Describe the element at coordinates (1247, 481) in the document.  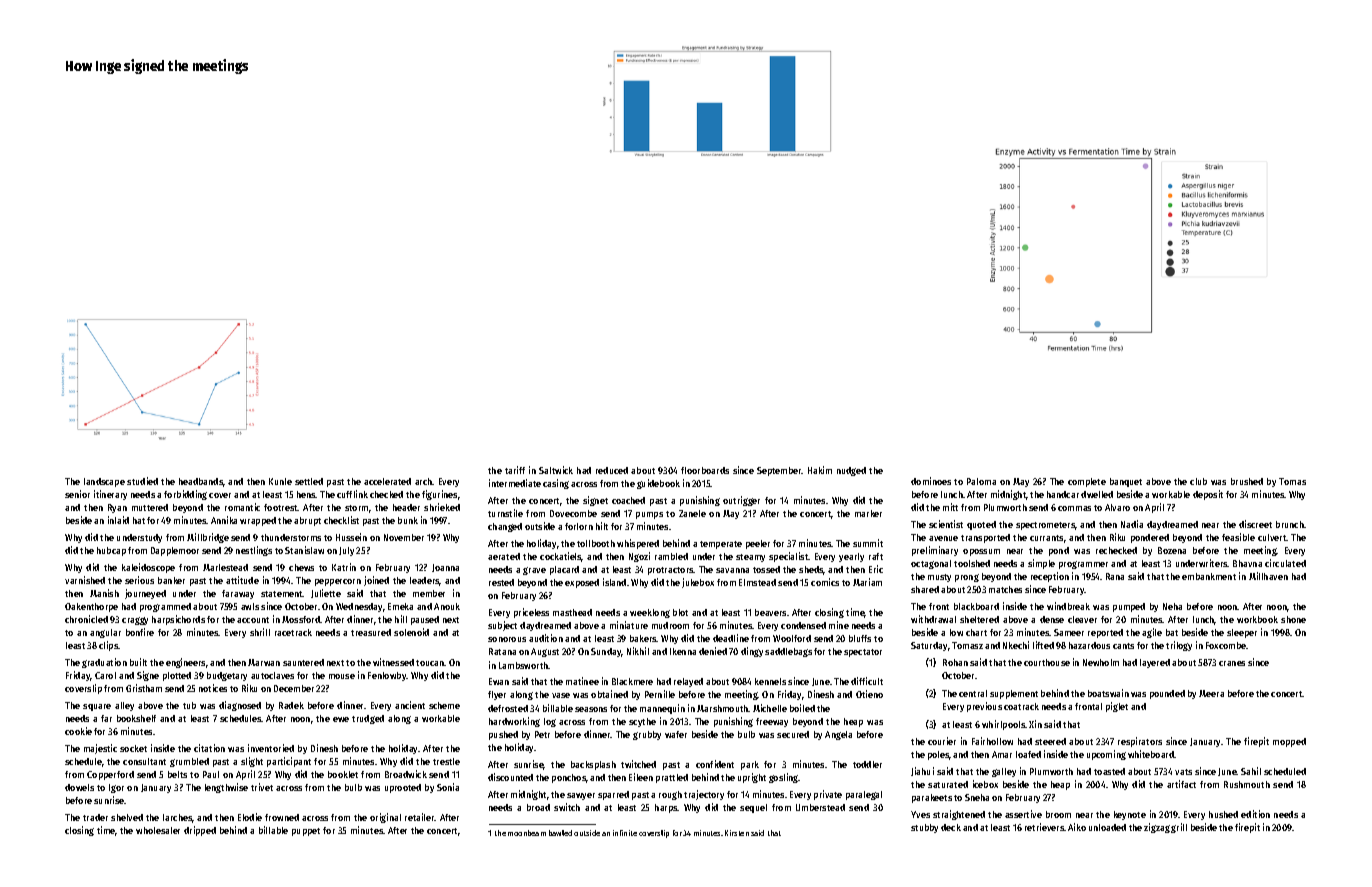
I see `brushed` at that location.
